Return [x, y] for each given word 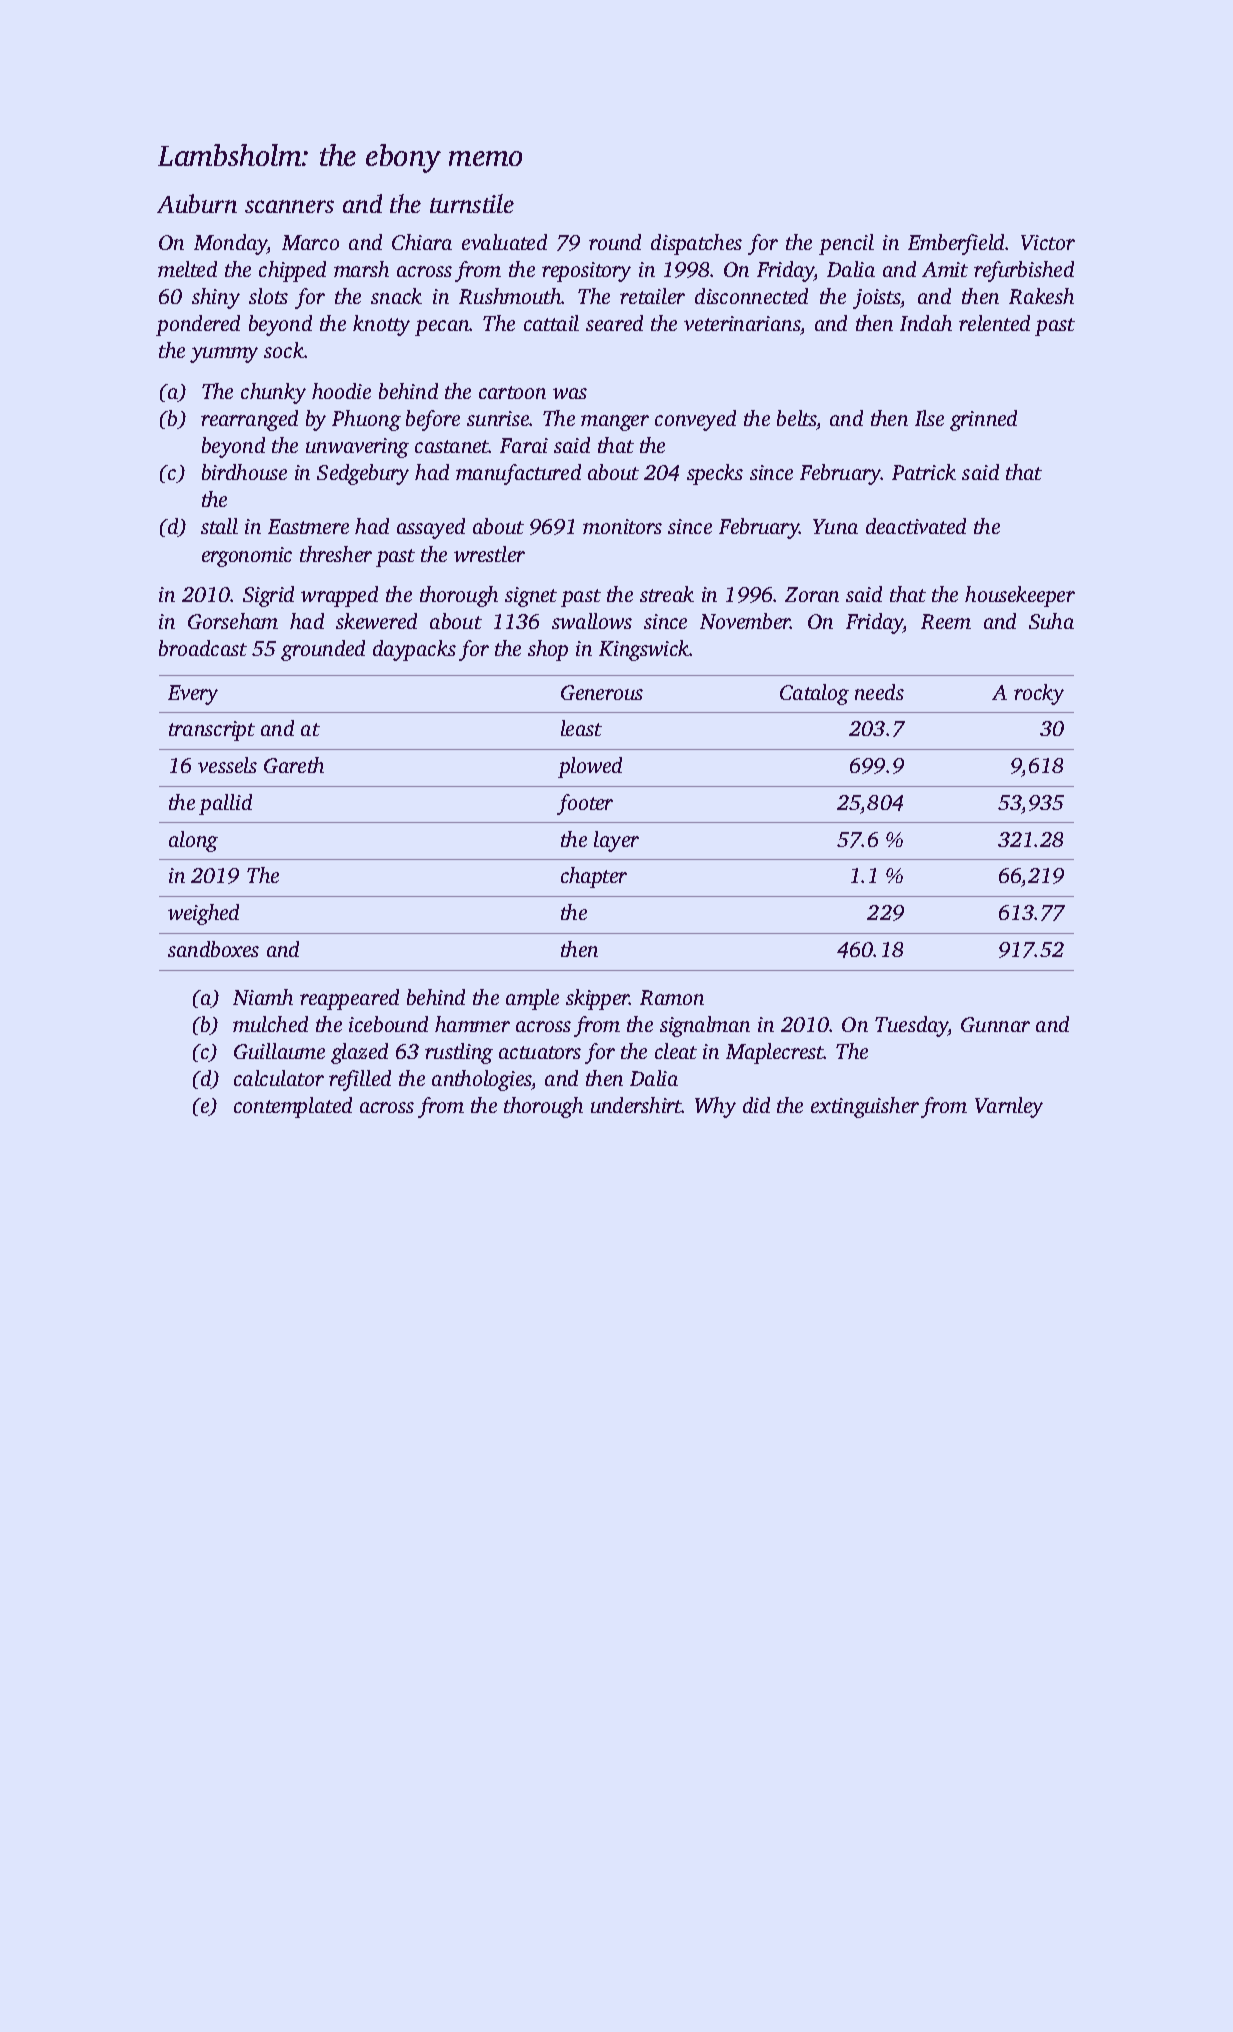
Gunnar [995, 1024]
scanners [289, 206]
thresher [336, 554]
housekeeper [1020, 596]
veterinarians [742, 323]
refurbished [1024, 271]
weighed [203, 914]
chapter [594, 877]
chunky [273, 393]
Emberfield [956, 244]
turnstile [472, 203]
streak [667, 594]
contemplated [293, 1107]
